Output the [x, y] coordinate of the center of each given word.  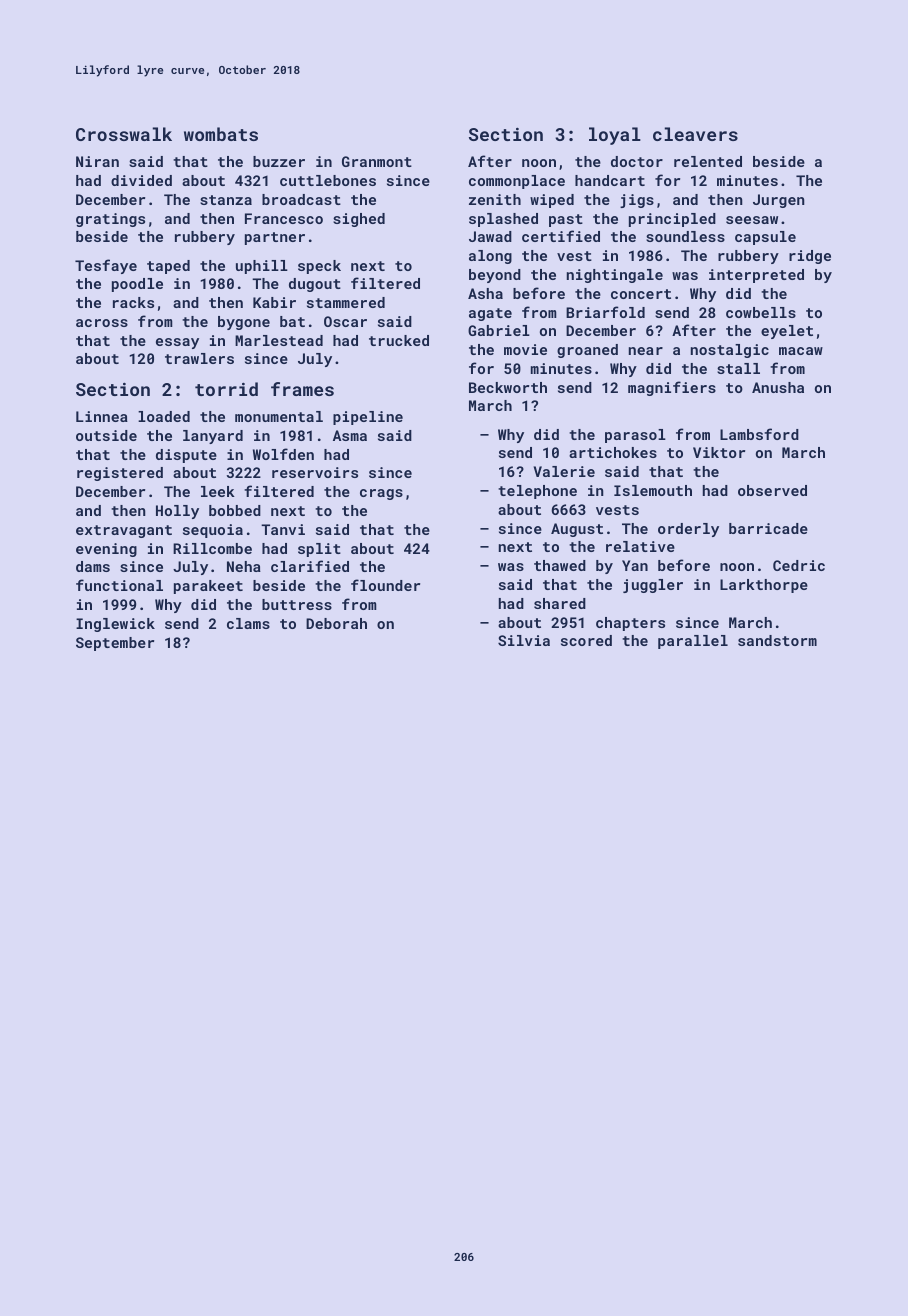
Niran [97, 161]
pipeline [368, 418]
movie [525, 349]
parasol [635, 436]
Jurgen [779, 201]
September [115, 644]
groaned [587, 351]
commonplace [517, 182]
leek [218, 491]
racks [133, 302]
